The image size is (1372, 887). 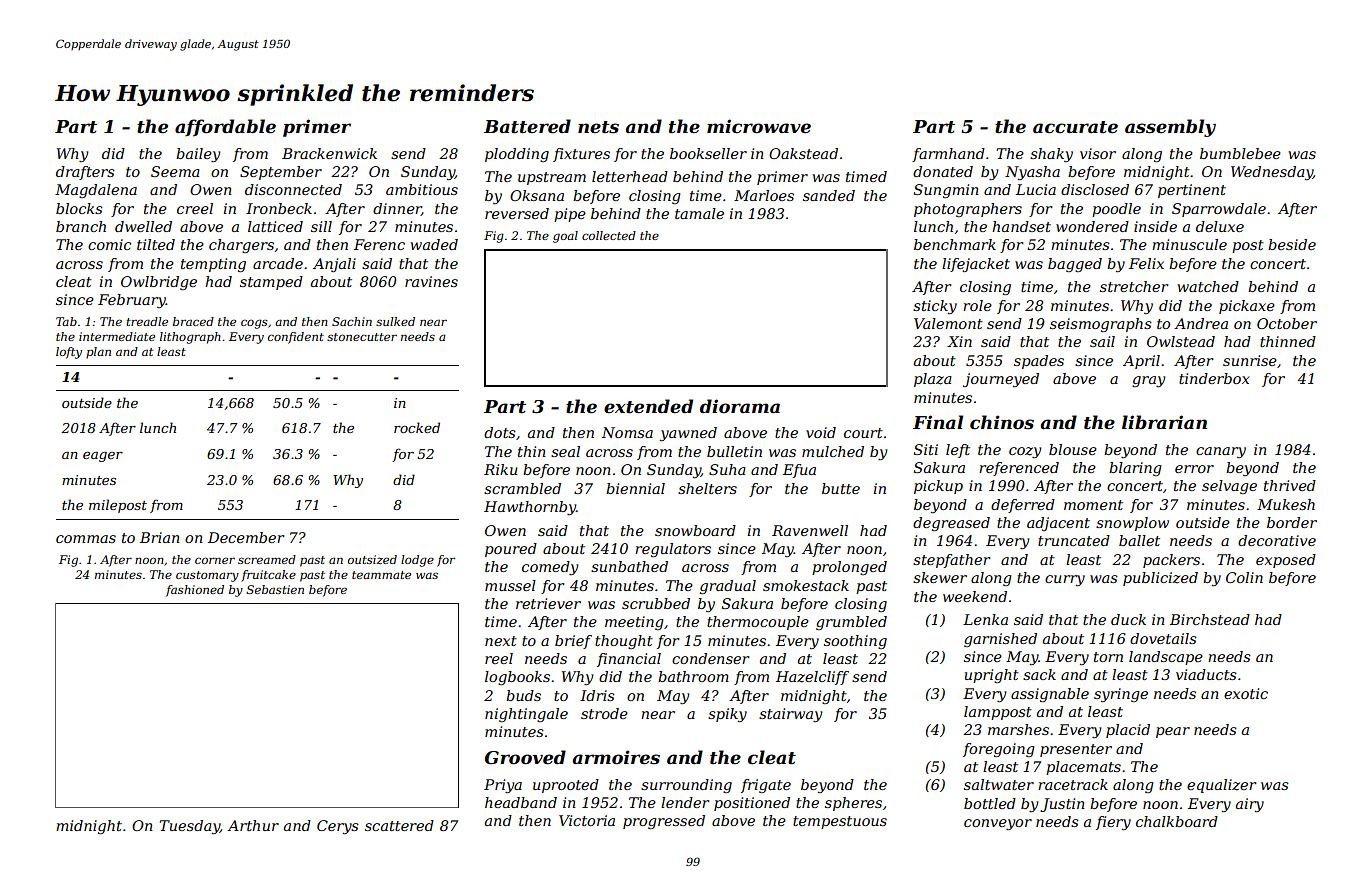 I want to click on stonecutter, so click(x=362, y=337).
